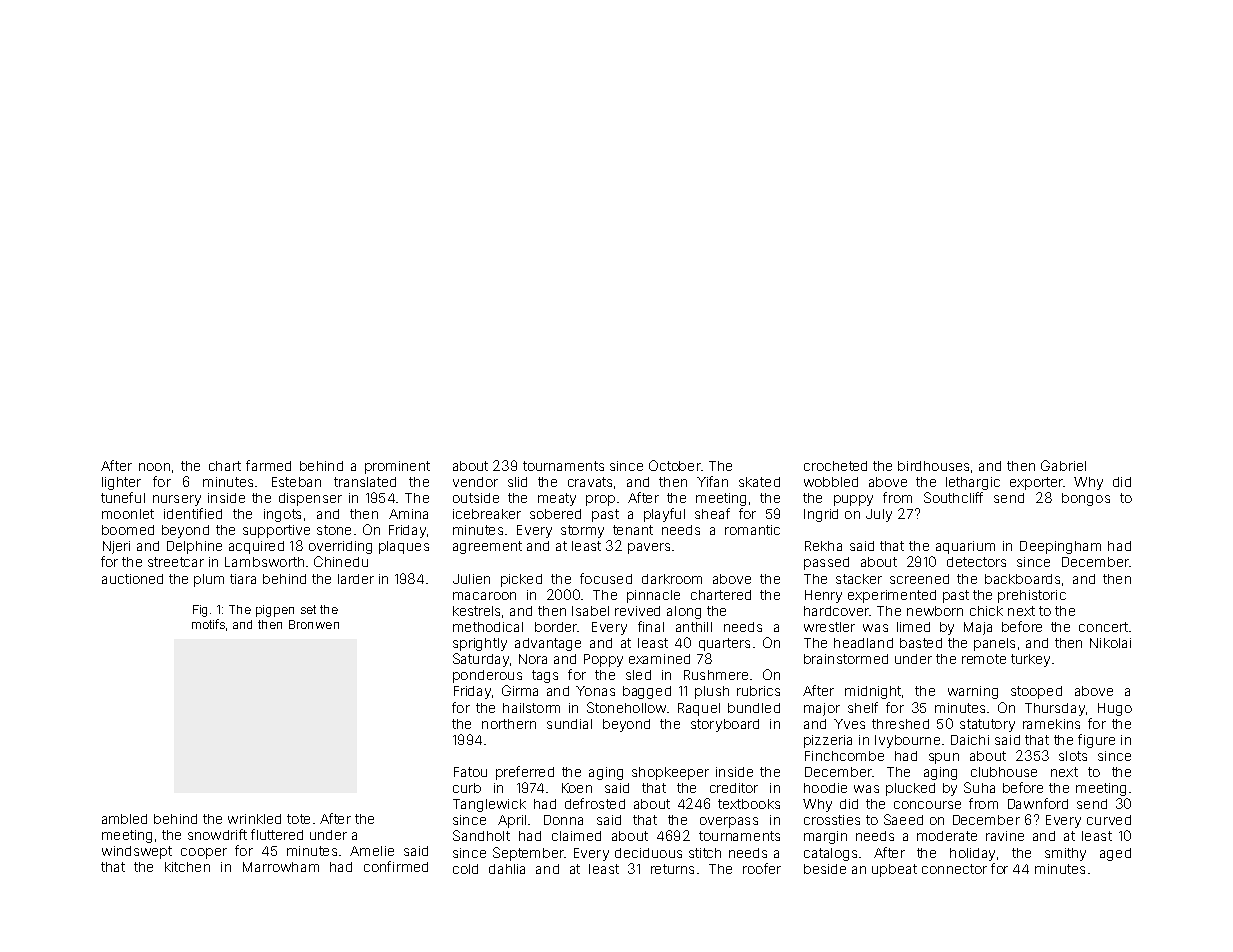  Describe the element at coordinates (314, 624) in the screenshot. I see `Bronwen` at that location.
